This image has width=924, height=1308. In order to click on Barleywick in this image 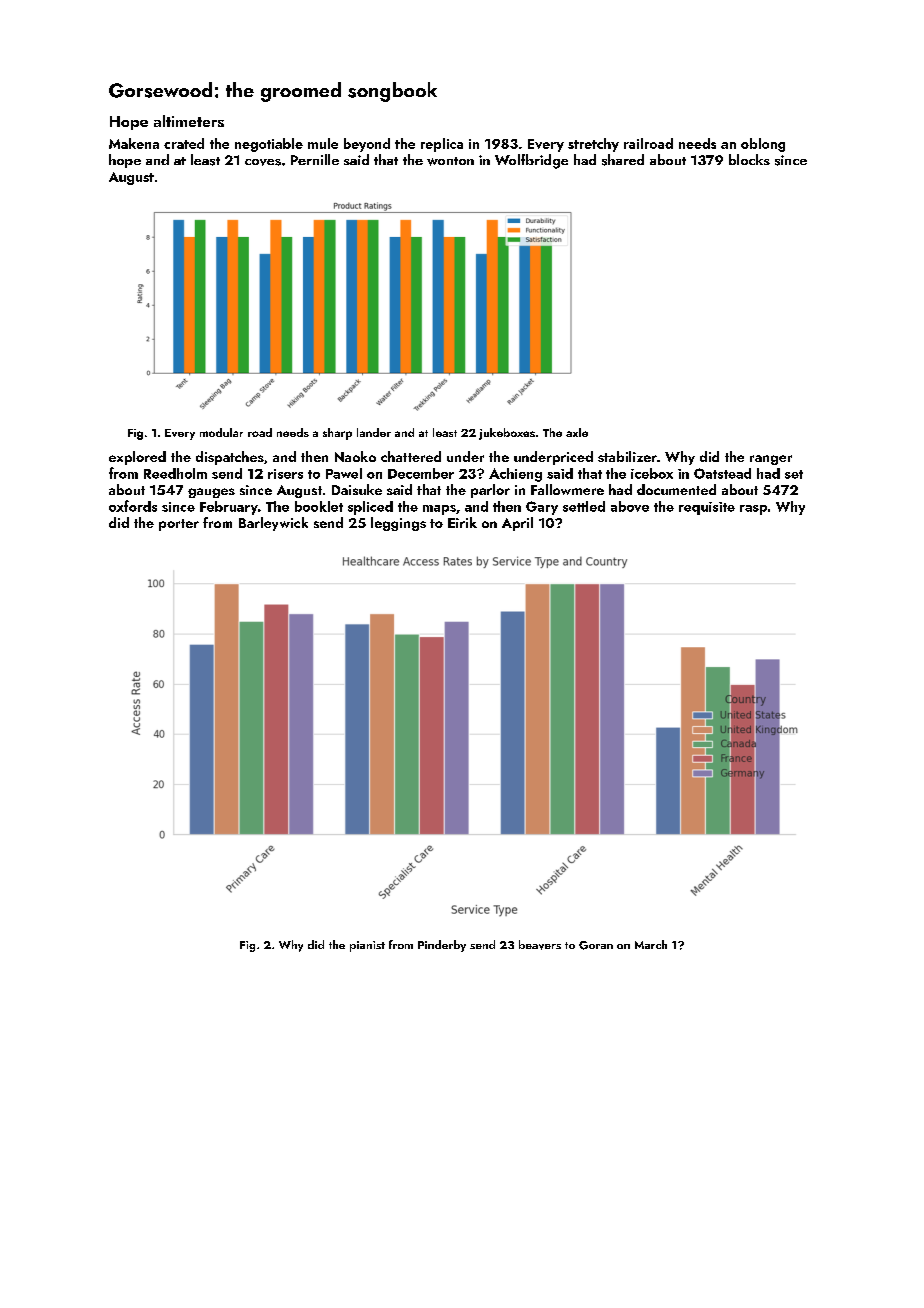, I will do `click(273, 524)`.
